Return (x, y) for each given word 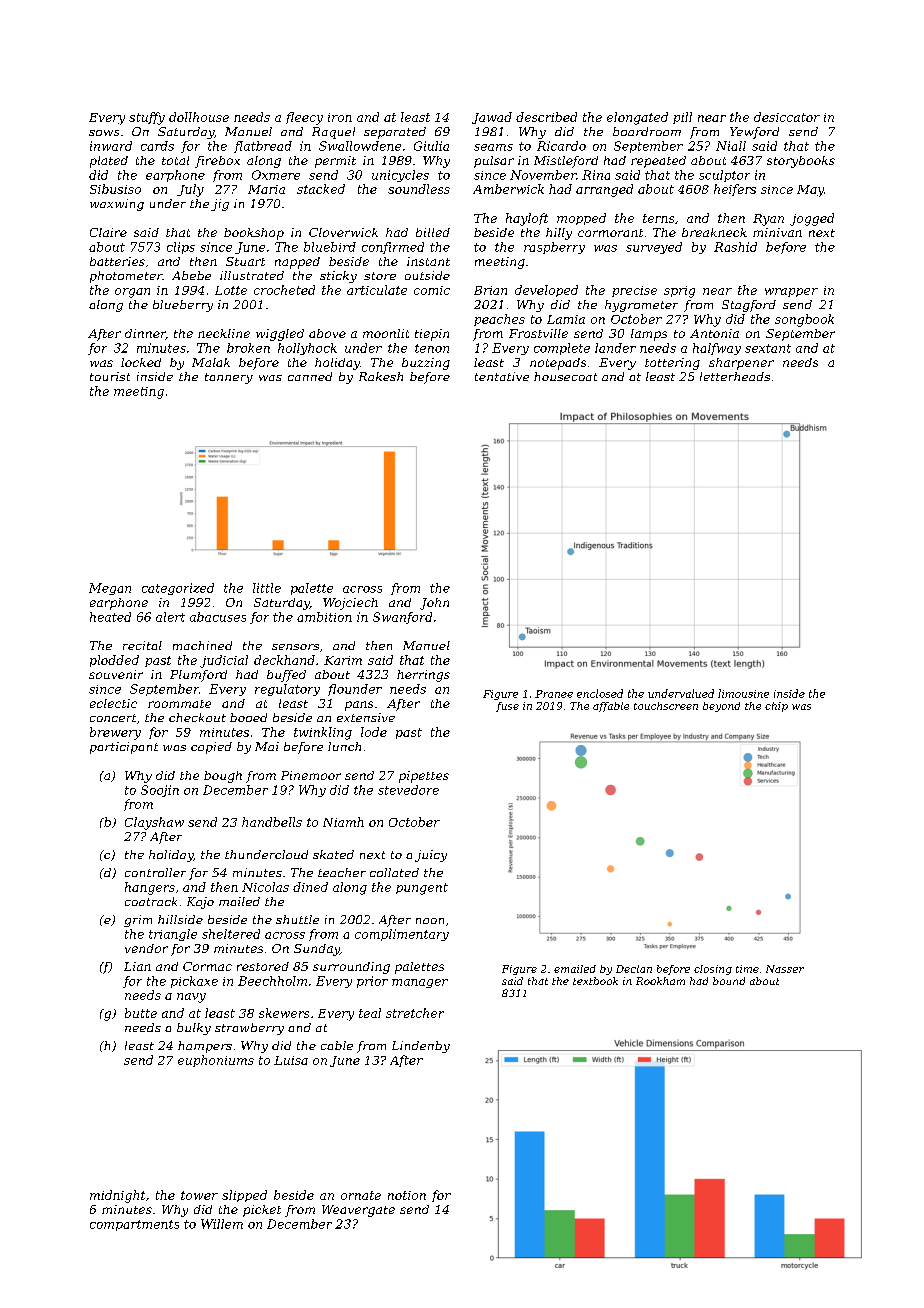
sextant (768, 348)
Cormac (207, 966)
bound (729, 981)
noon (430, 921)
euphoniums (216, 1061)
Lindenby (421, 1047)
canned (310, 376)
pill (682, 118)
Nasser (785, 969)
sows (104, 133)
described (546, 117)
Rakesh (381, 376)
